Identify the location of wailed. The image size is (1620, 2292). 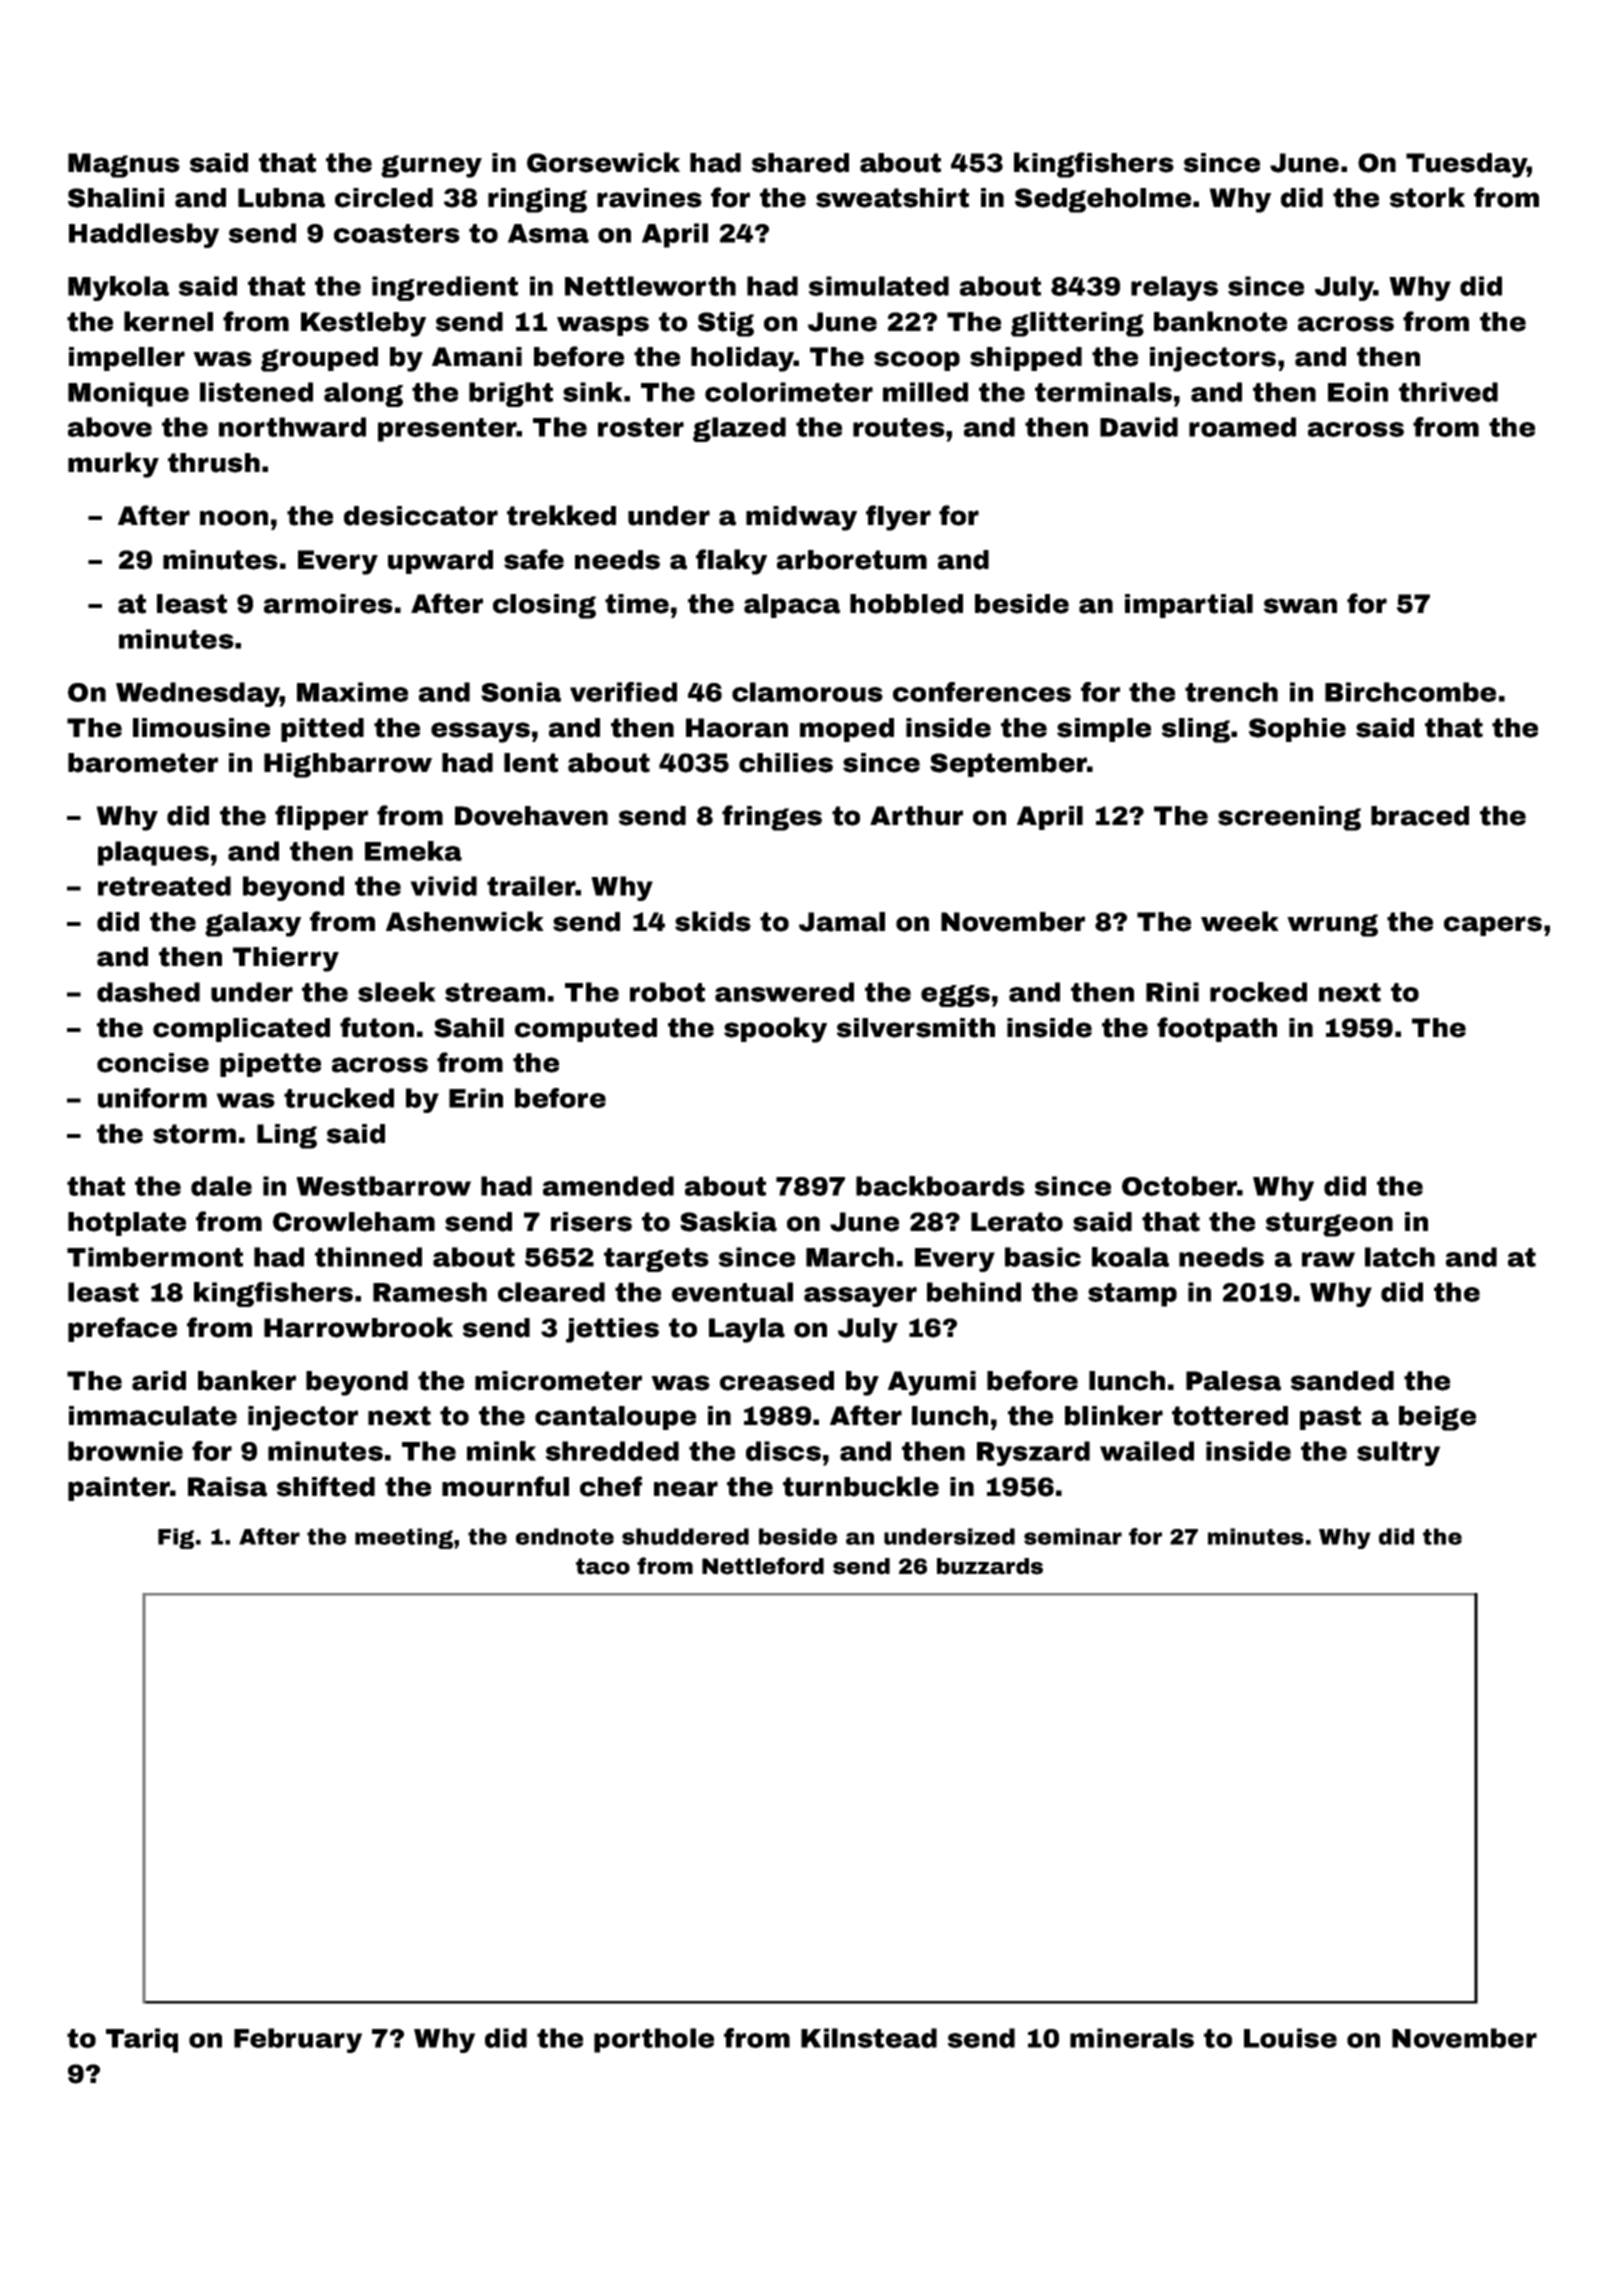
(1147, 1451).
